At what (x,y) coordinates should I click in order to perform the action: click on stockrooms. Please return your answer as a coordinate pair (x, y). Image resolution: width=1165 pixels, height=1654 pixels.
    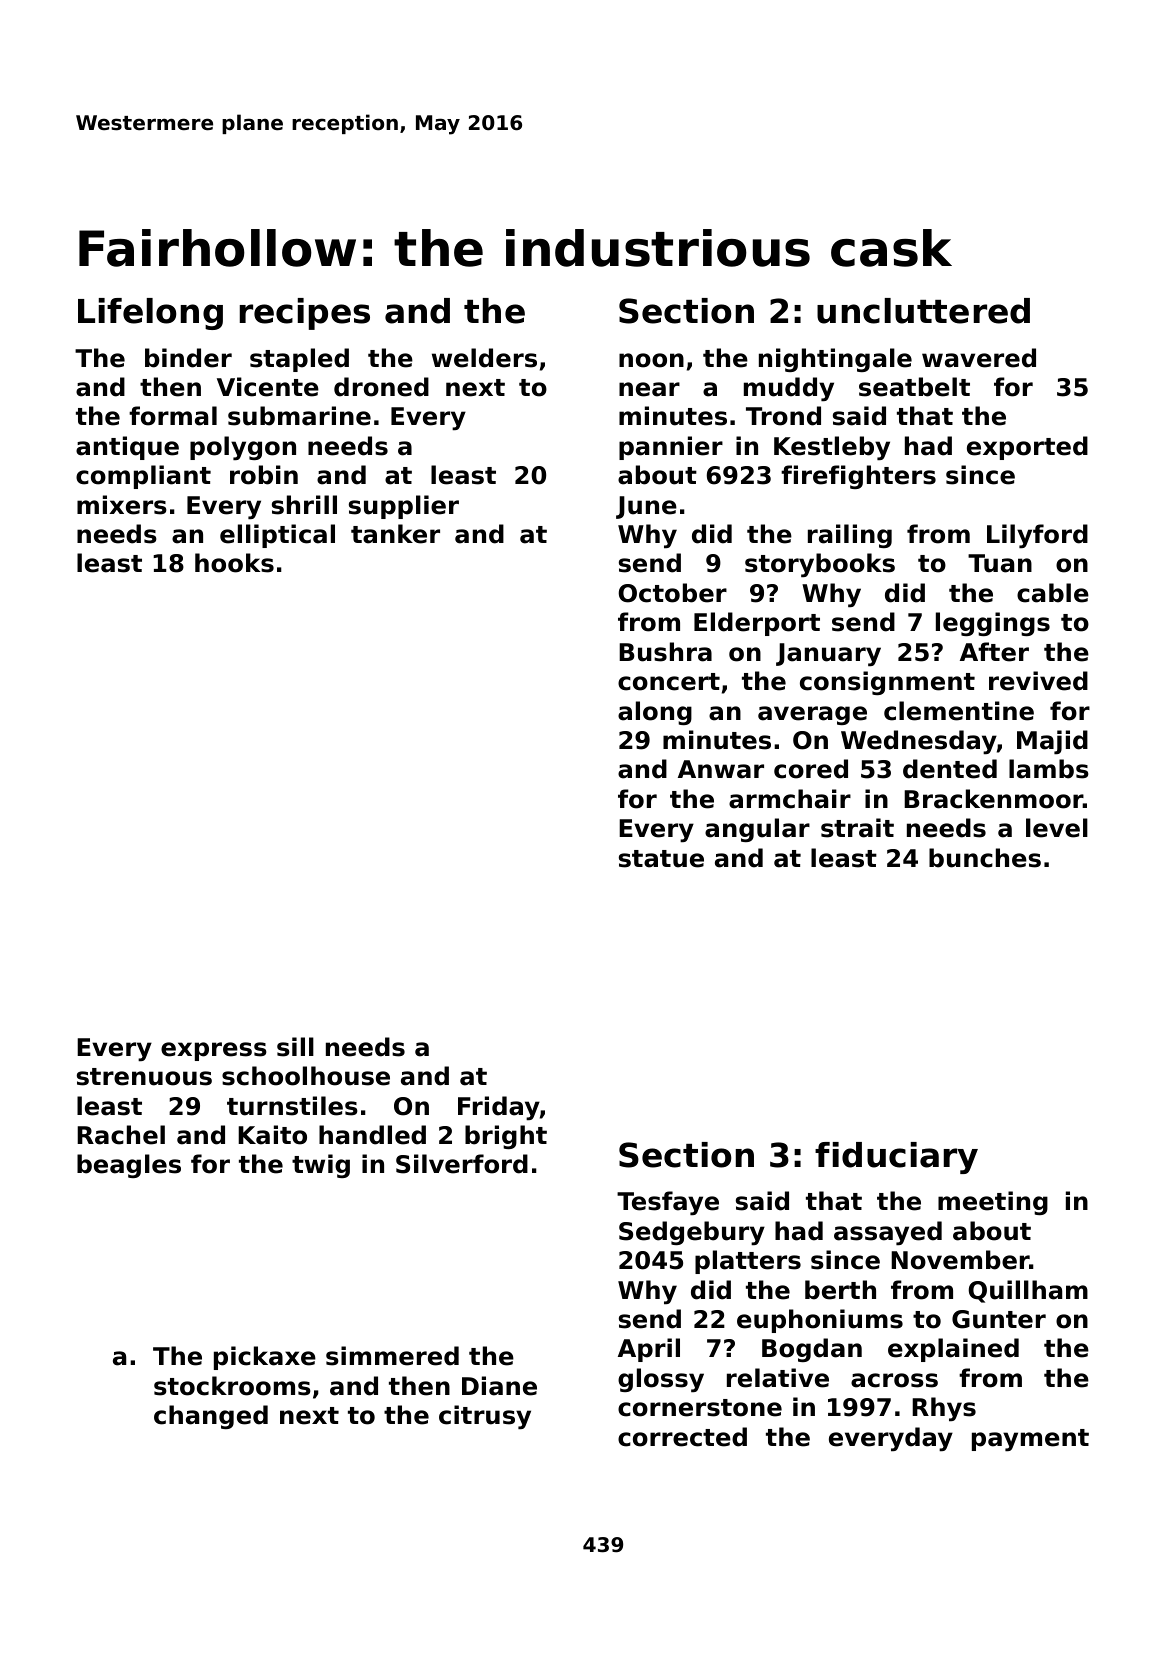
    Looking at the image, I should click on (232, 1386).
